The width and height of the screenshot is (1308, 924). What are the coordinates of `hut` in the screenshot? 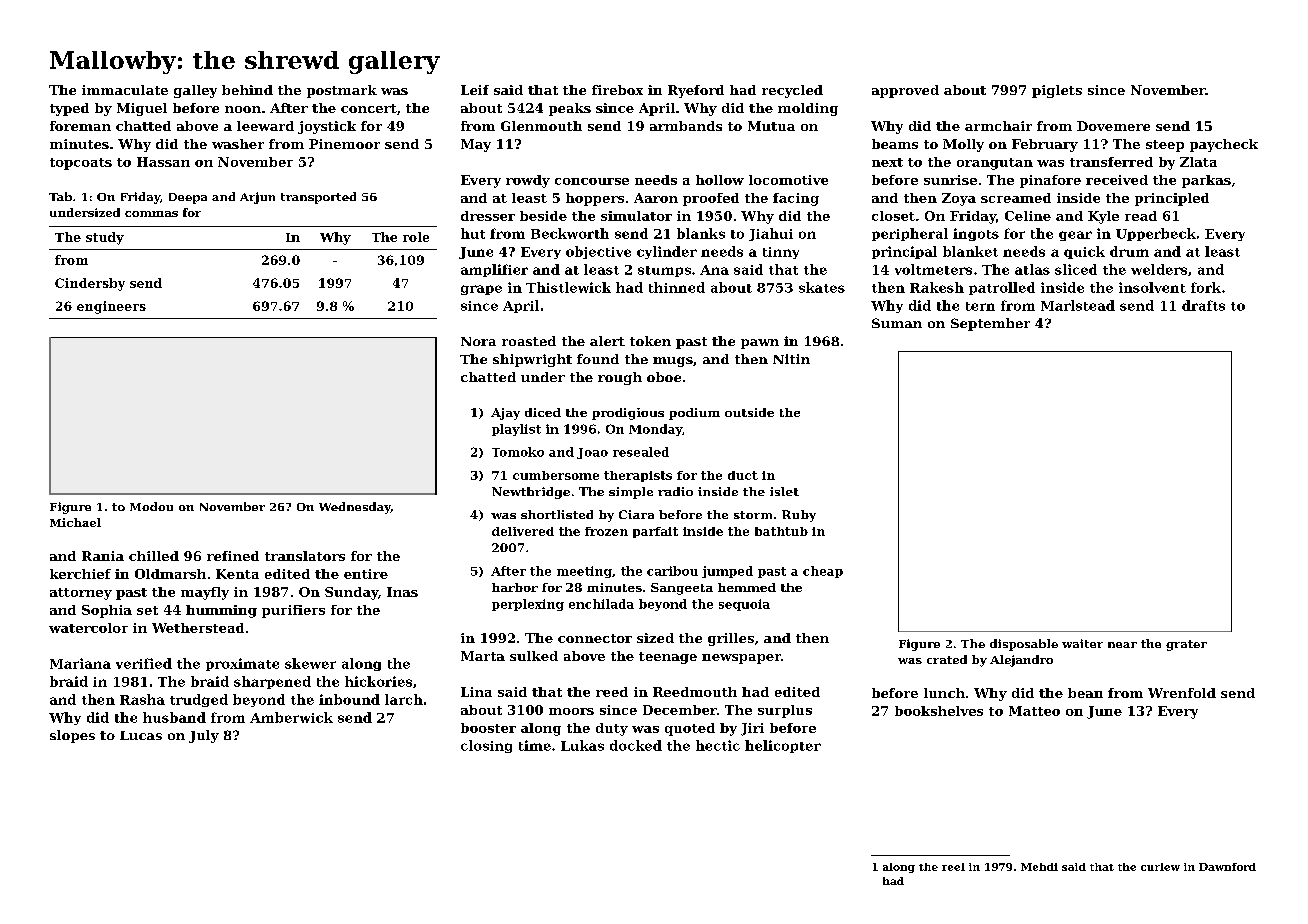 It's located at (473, 233).
